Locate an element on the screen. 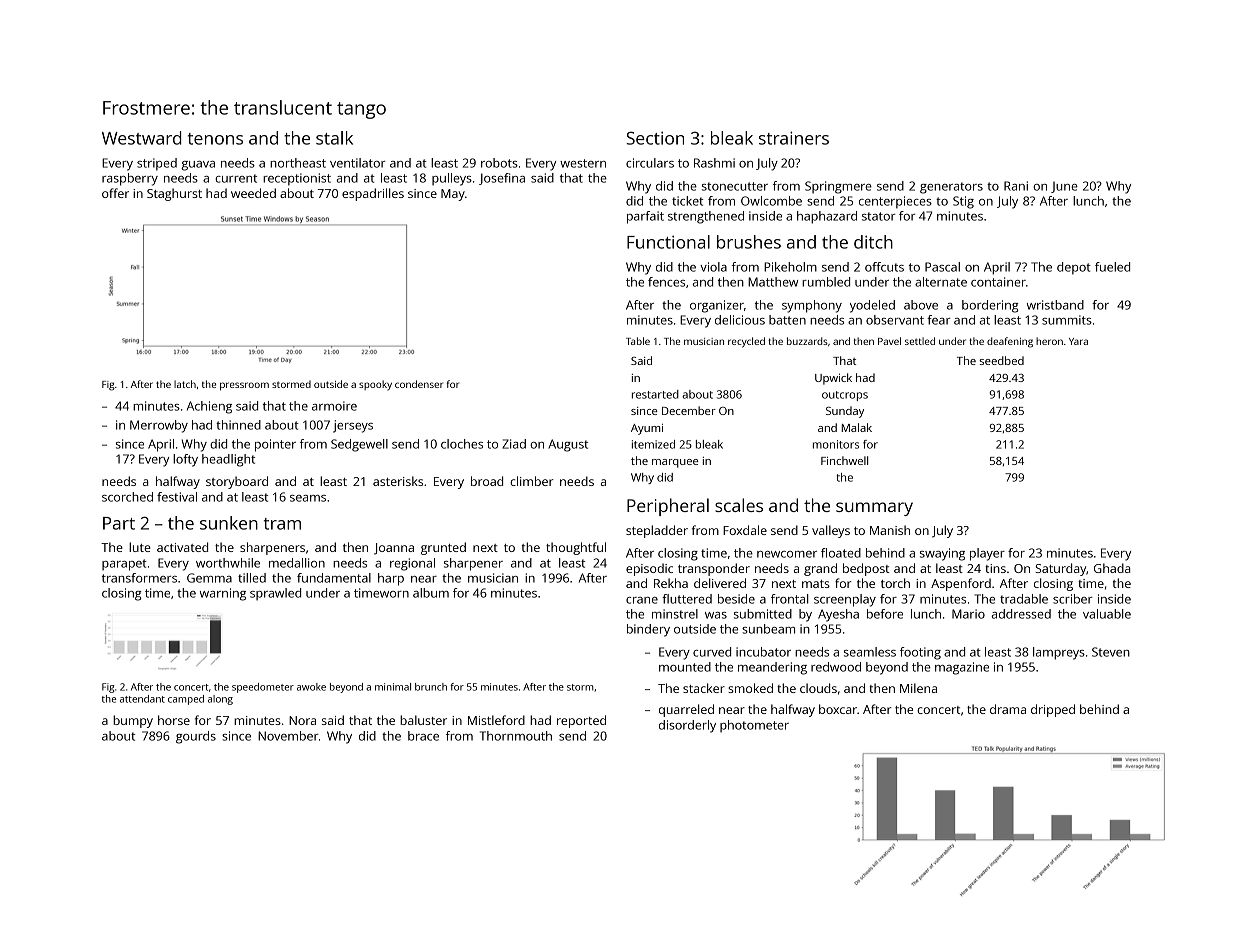  Rani is located at coordinates (1016, 186).
